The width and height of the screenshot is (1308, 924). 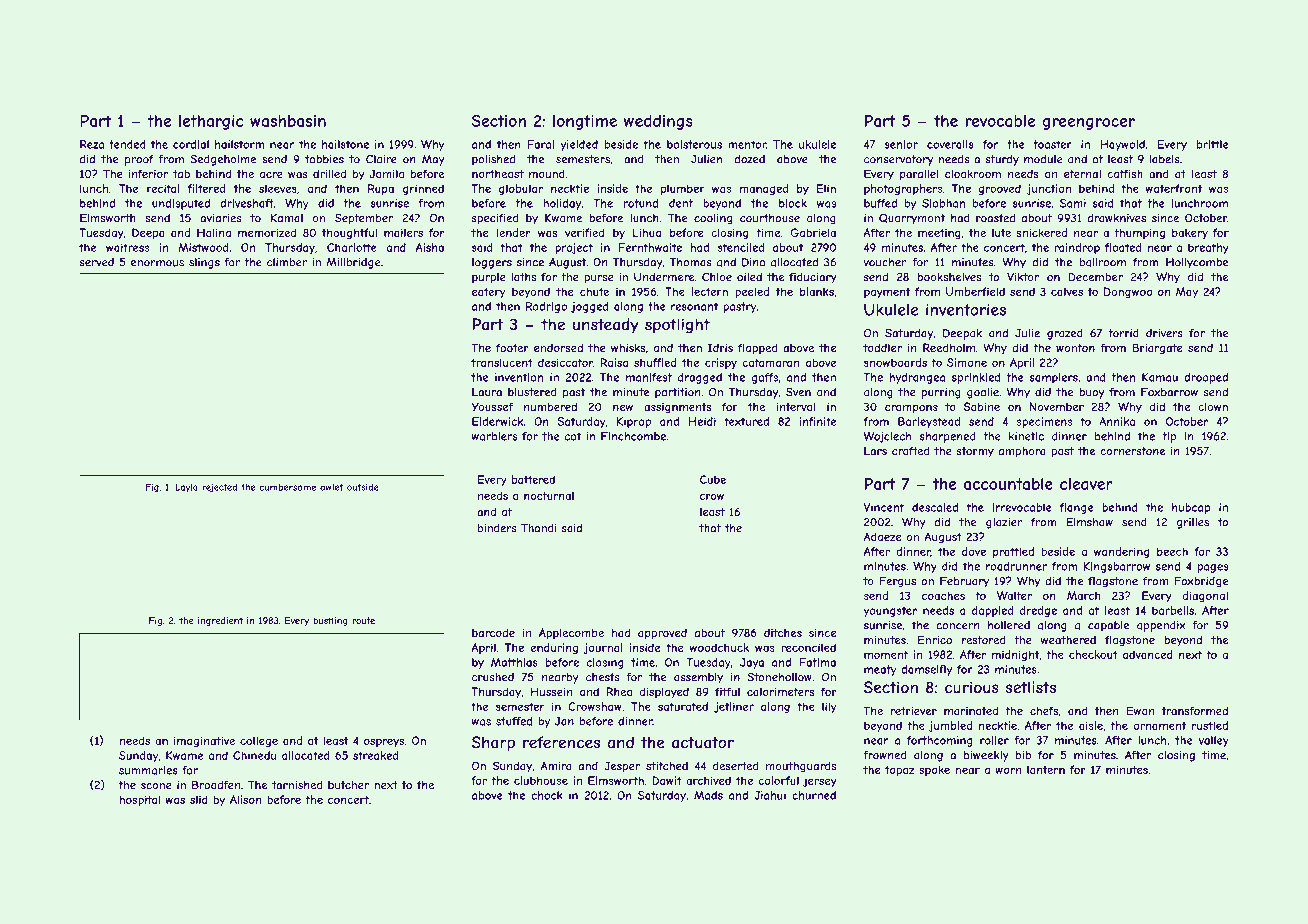 What do you see at coordinates (986, 756) in the screenshot?
I see `biweekly` at bounding box center [986, 756].
